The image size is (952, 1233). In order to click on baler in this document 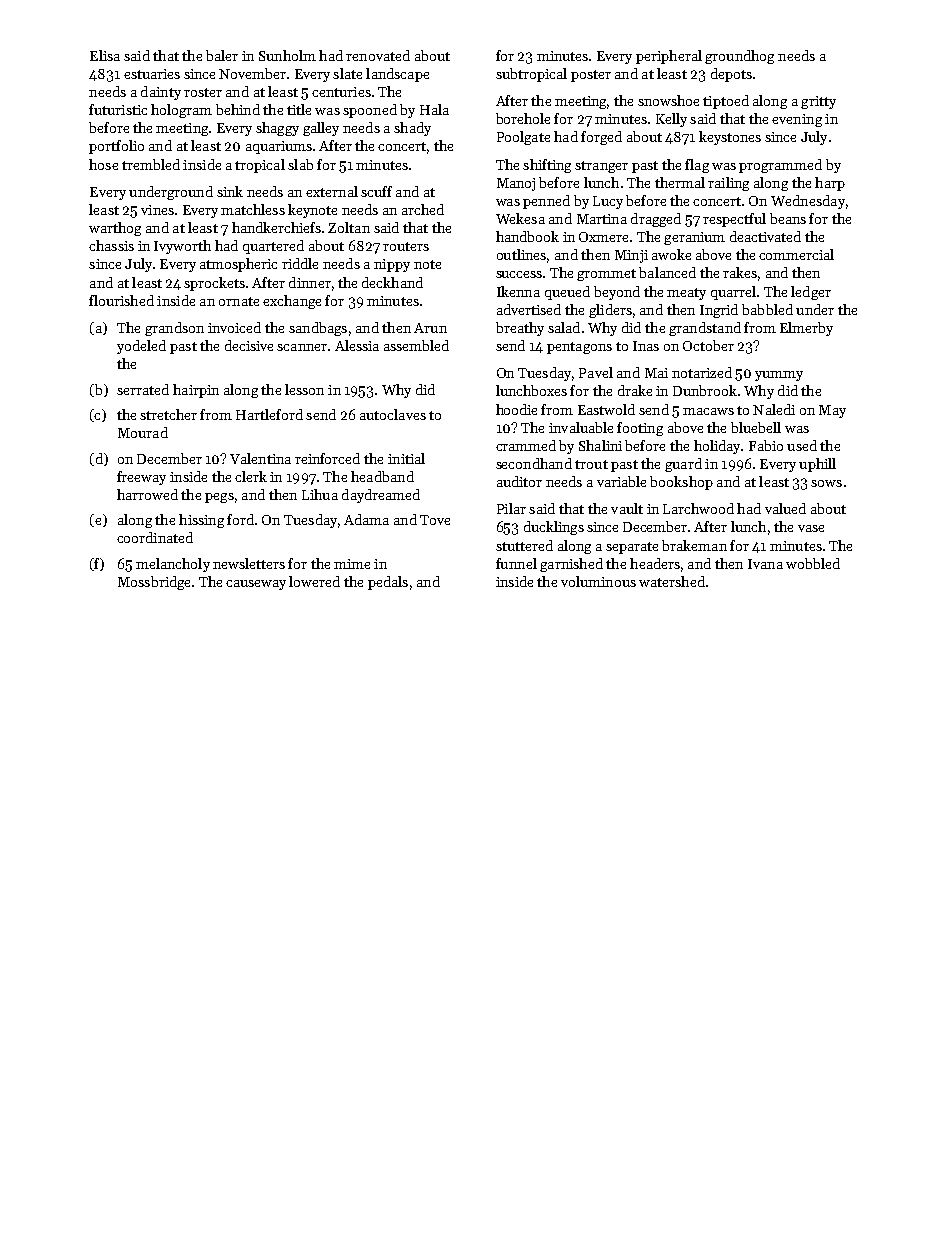, I will do `click(222, 55)`.
